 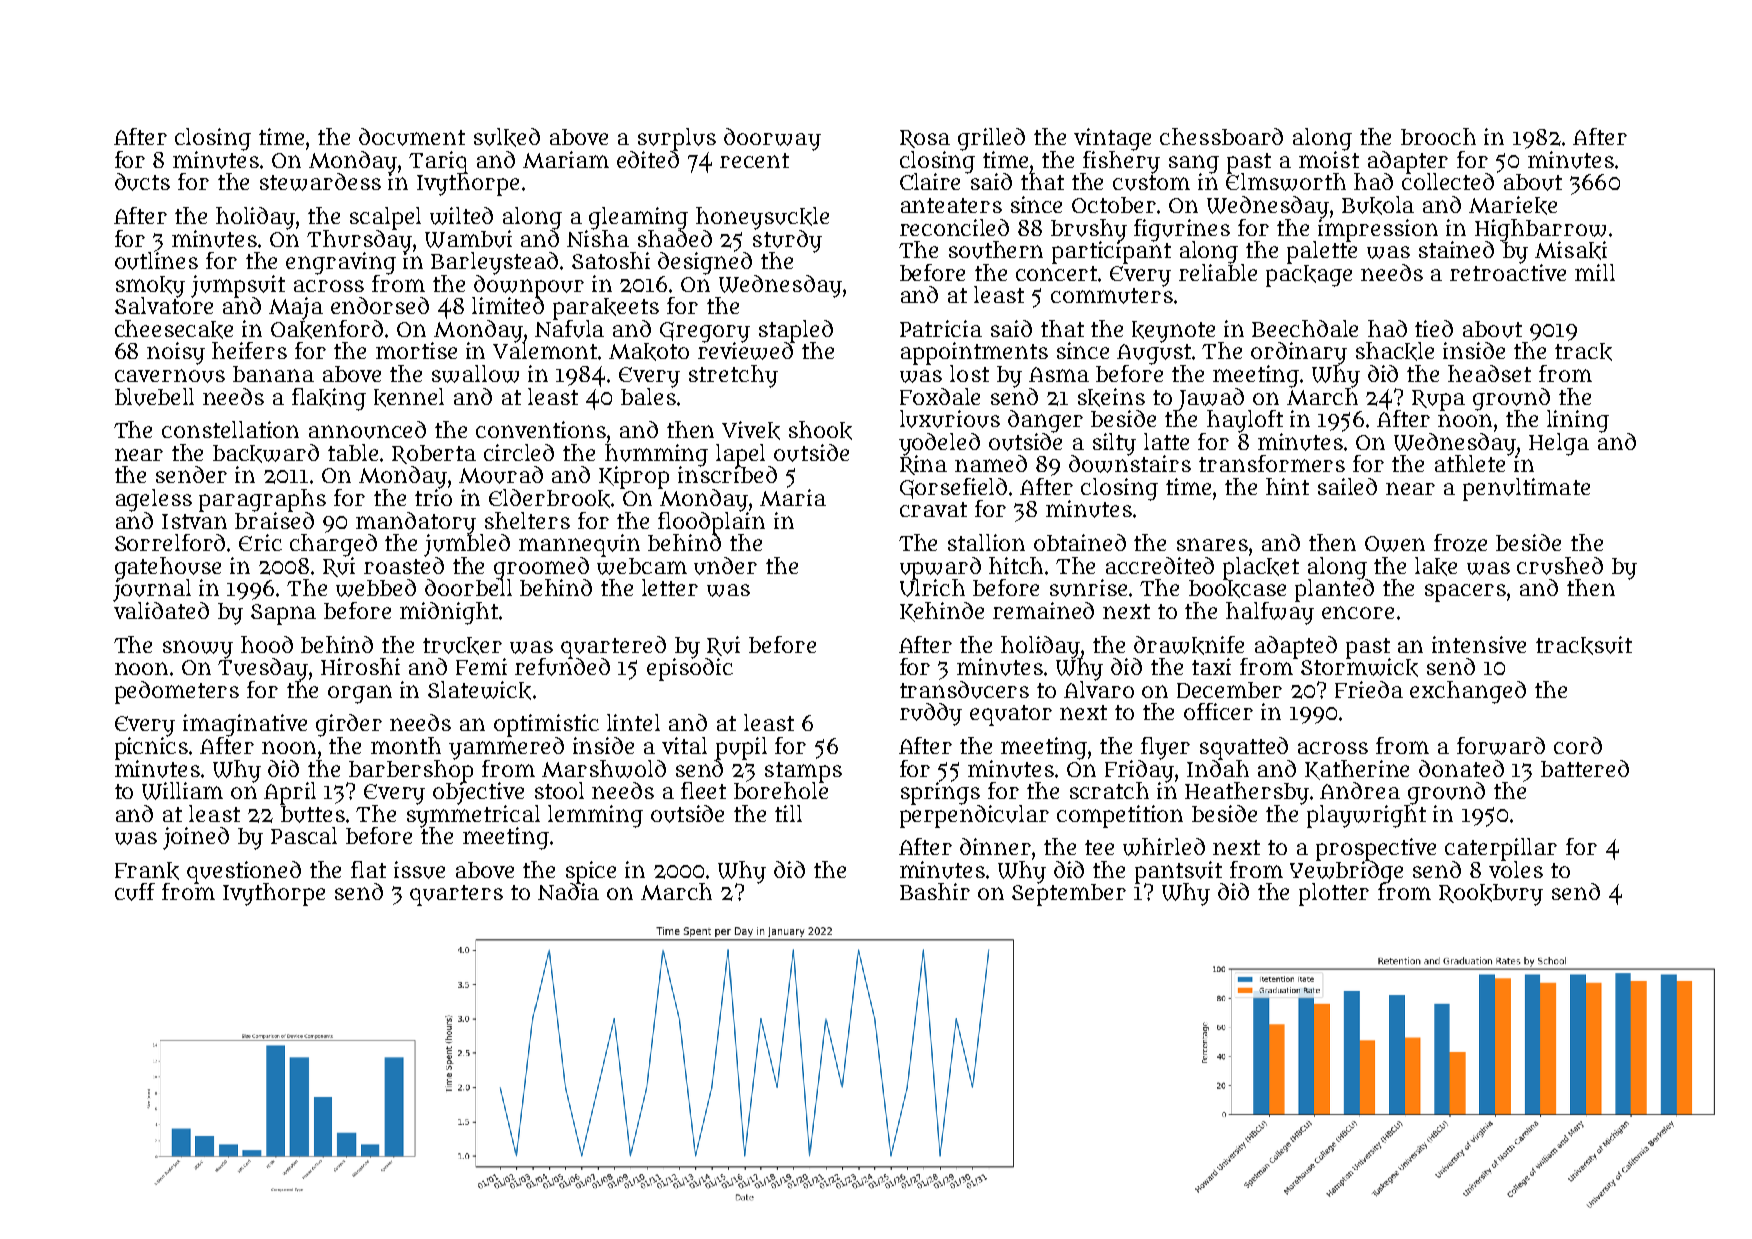 What do you see at coordinates (953, 488) in the image?
I see `Gorsefield` at bounding box center [953, 488].
